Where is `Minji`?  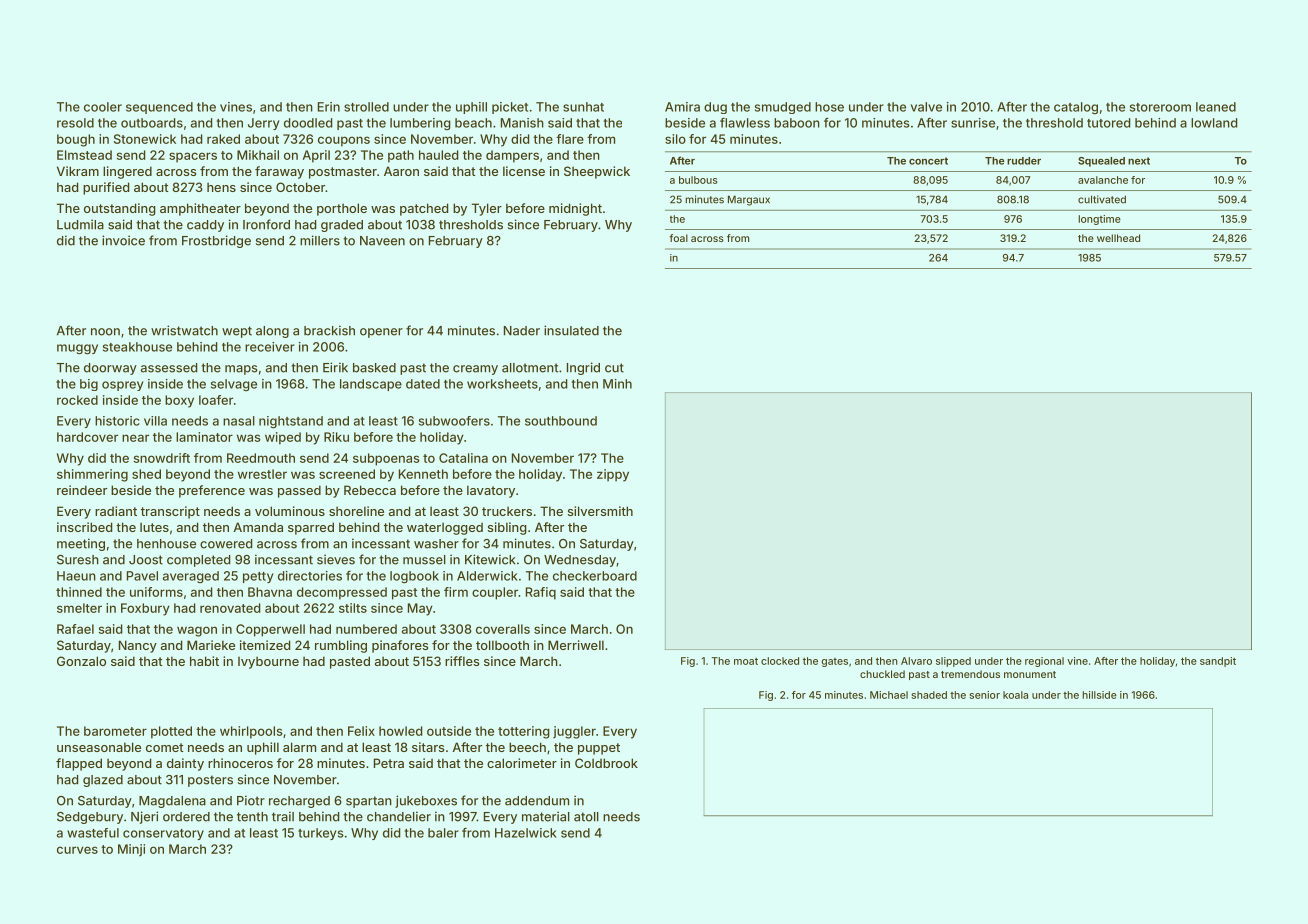
Minji is located at coordinates (131, 850).
